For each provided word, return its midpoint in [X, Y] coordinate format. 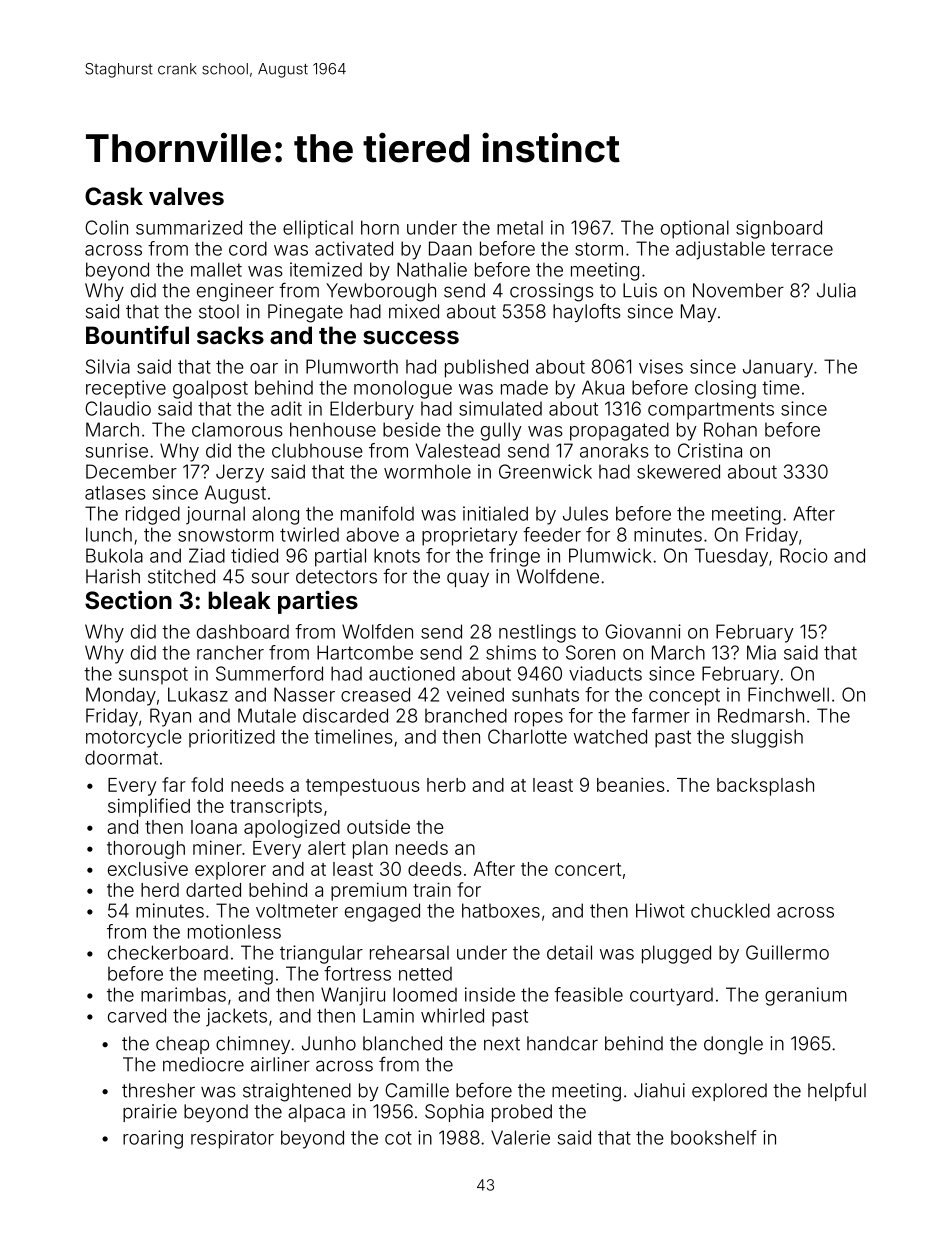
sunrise [116, 450]
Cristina [710, 450]
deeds [434, 869]
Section [128, 599]
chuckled [730, 910]
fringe [514, 557]
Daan [450, 248]
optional [695, 229]
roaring [153, 1139]
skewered [678, 471]
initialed [495, 513]
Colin [106, 227]
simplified [149, 807]
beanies [630, 784]
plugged [676, 954]
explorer [230, 871]
